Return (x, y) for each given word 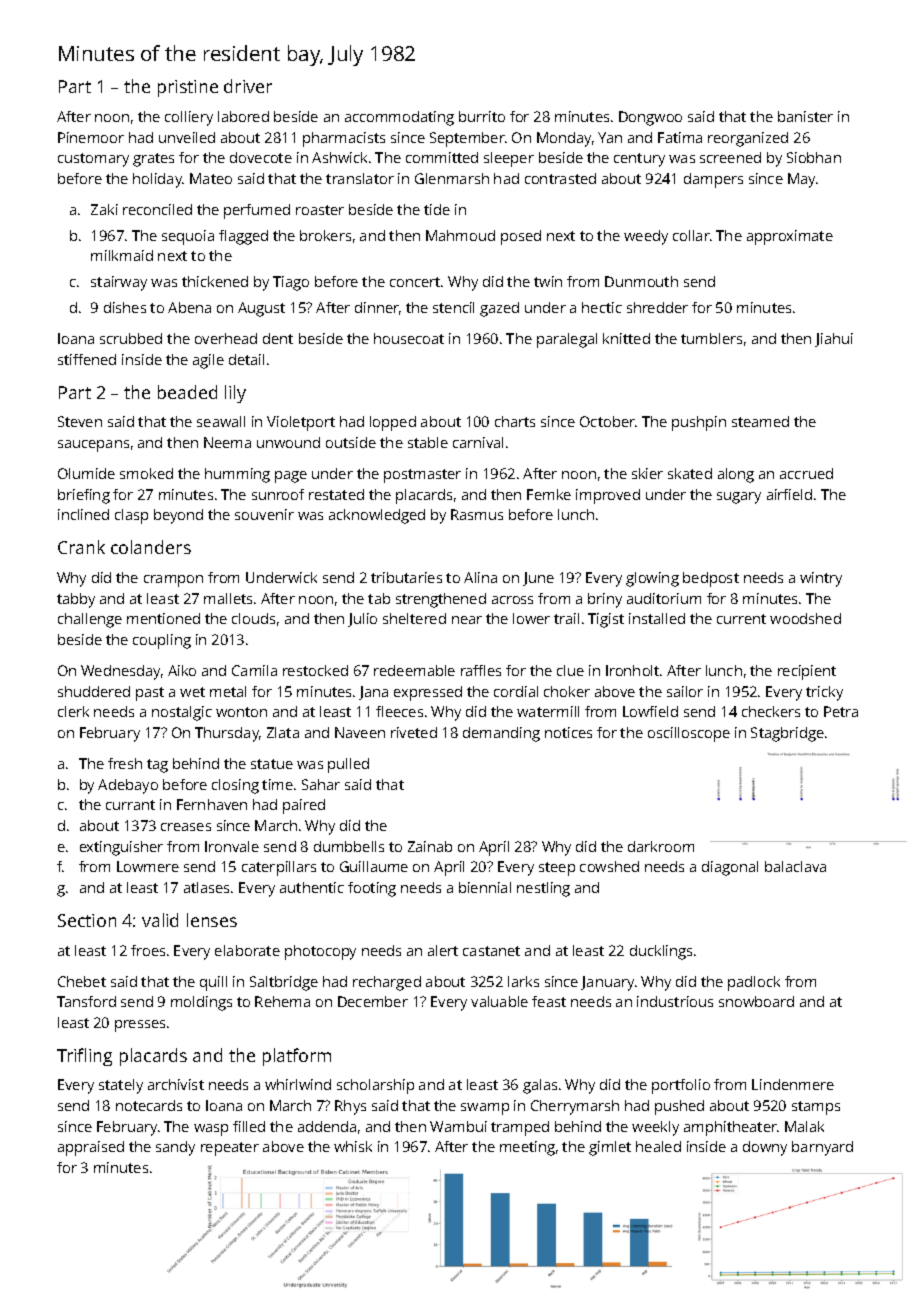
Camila (254, 670)
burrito (482, 116)
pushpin (699, 423)
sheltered (414, 618)
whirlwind (298, 1084)
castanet (491, 951)
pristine (188, 88)
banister (805, 116)
